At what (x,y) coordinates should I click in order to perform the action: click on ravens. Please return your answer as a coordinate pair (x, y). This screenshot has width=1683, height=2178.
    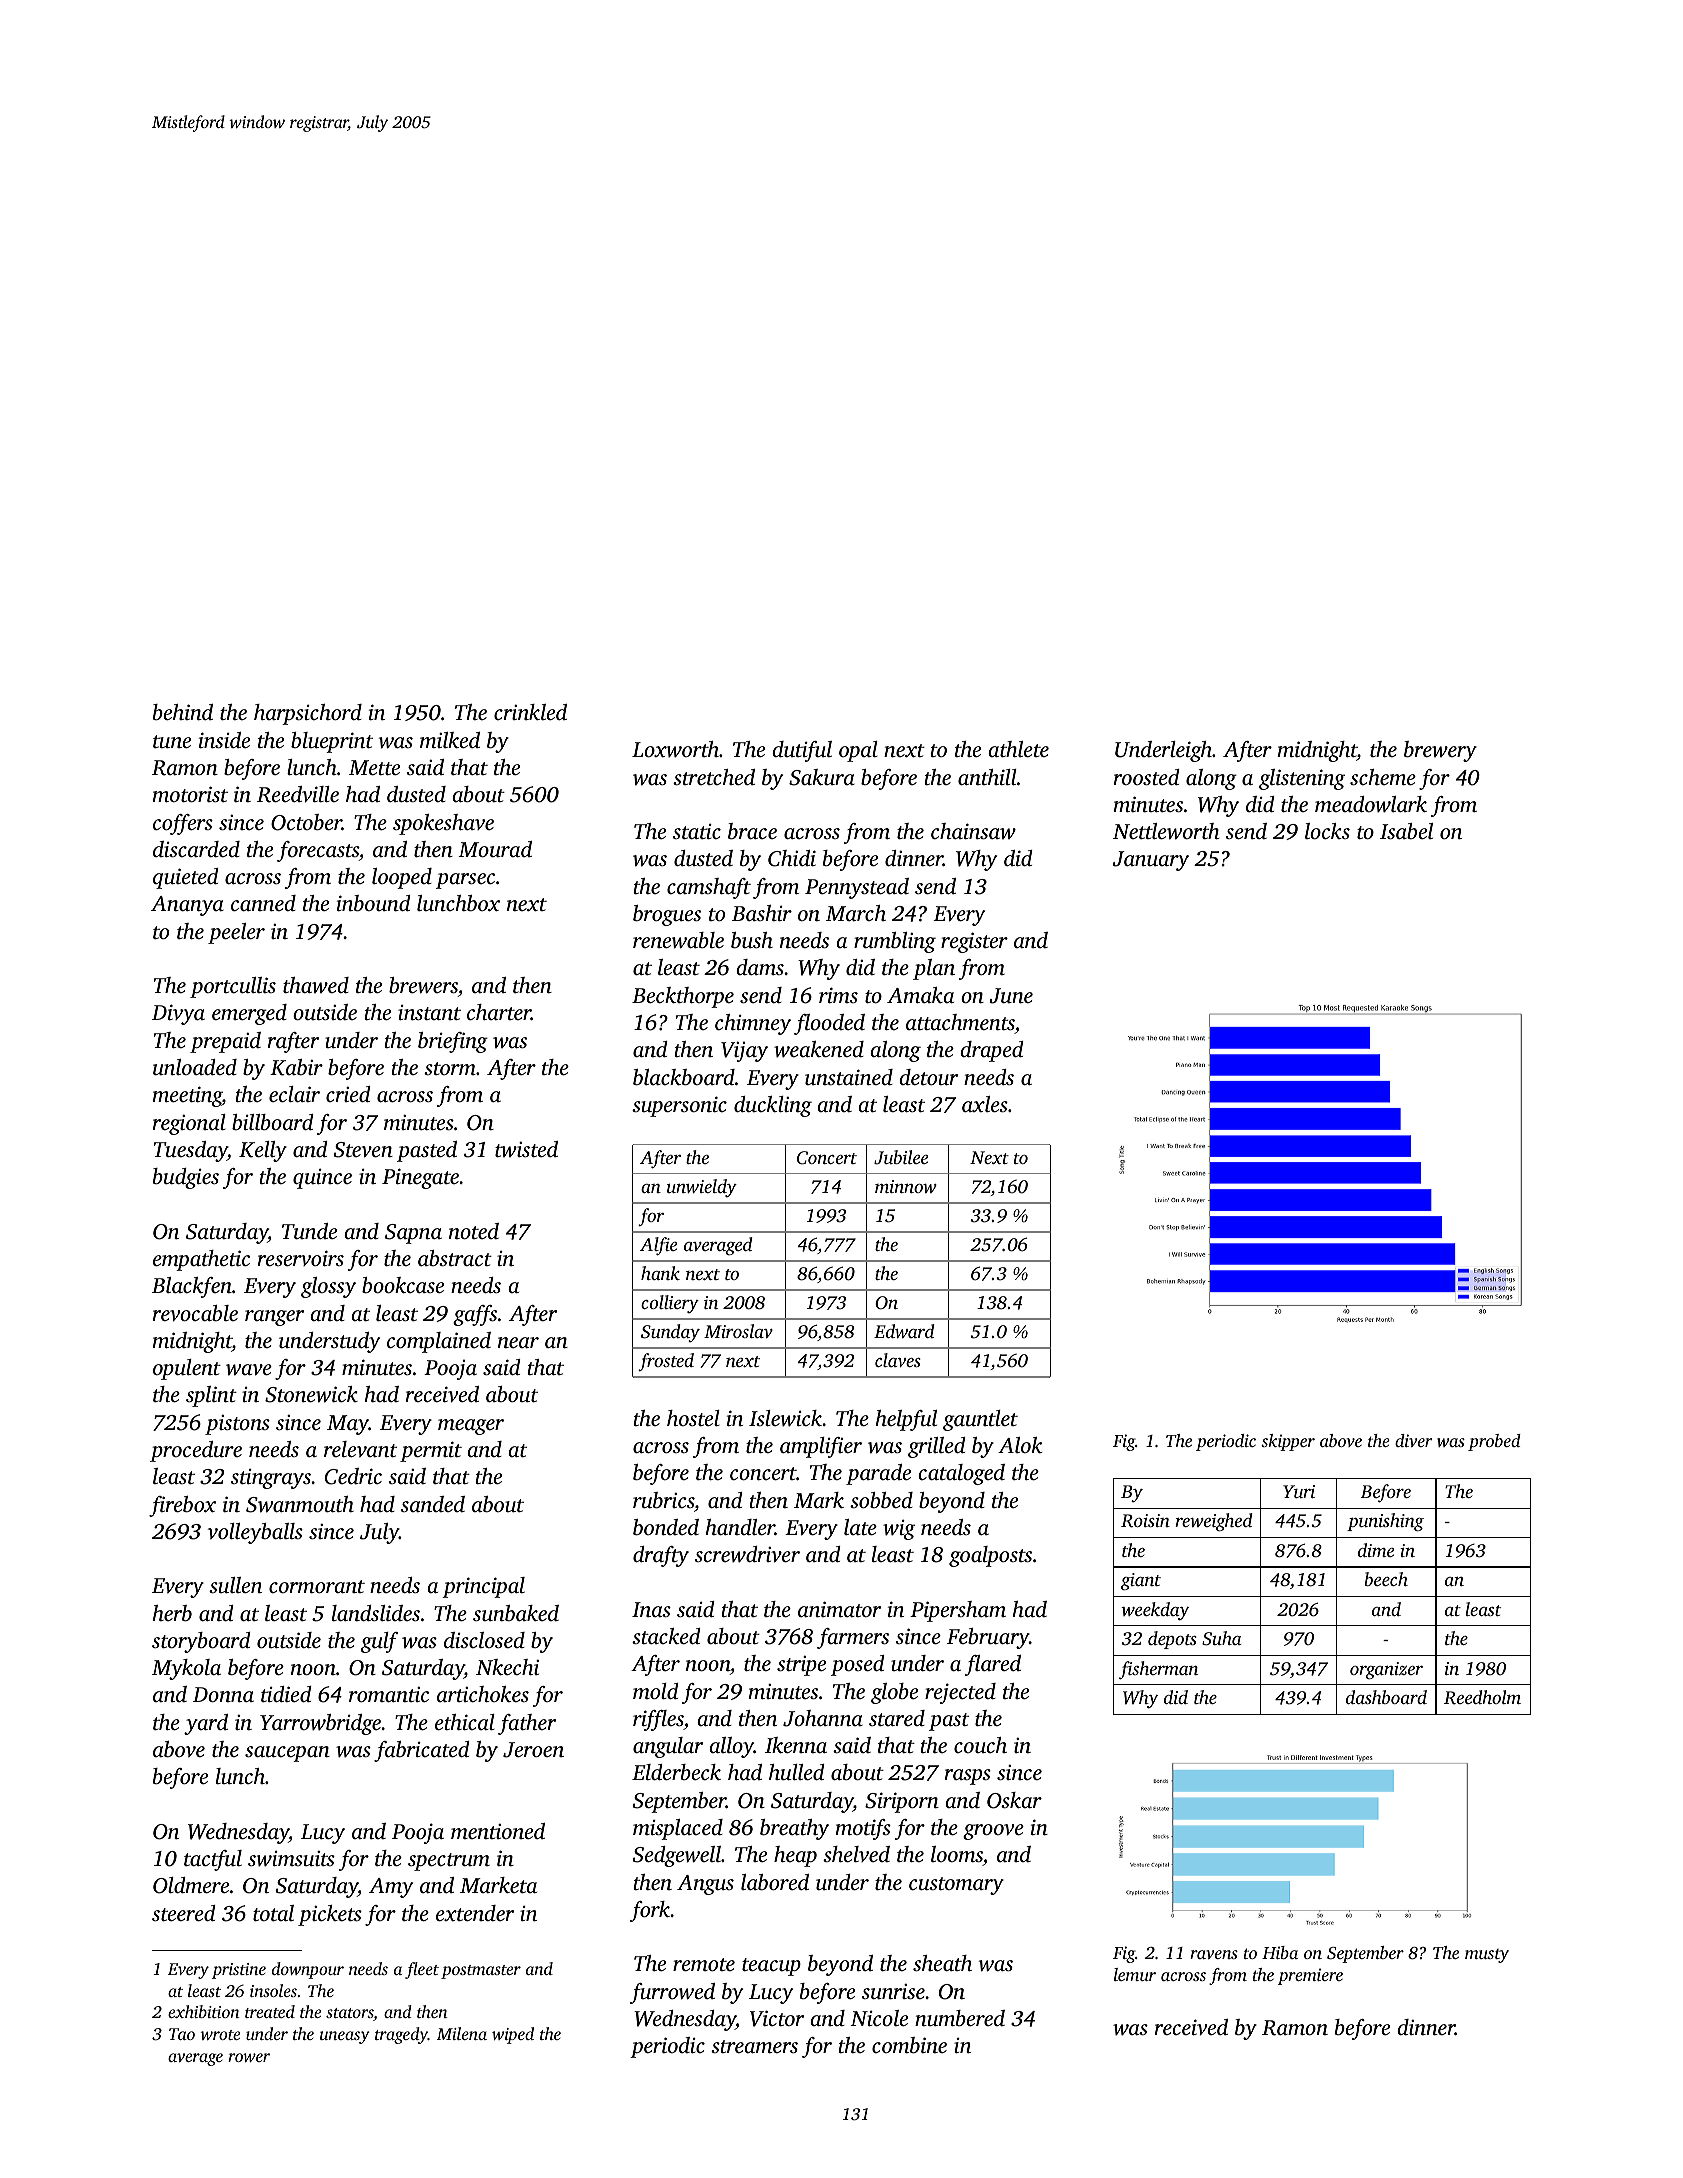
    Looking at the image, I should click on (1214, 1954).
